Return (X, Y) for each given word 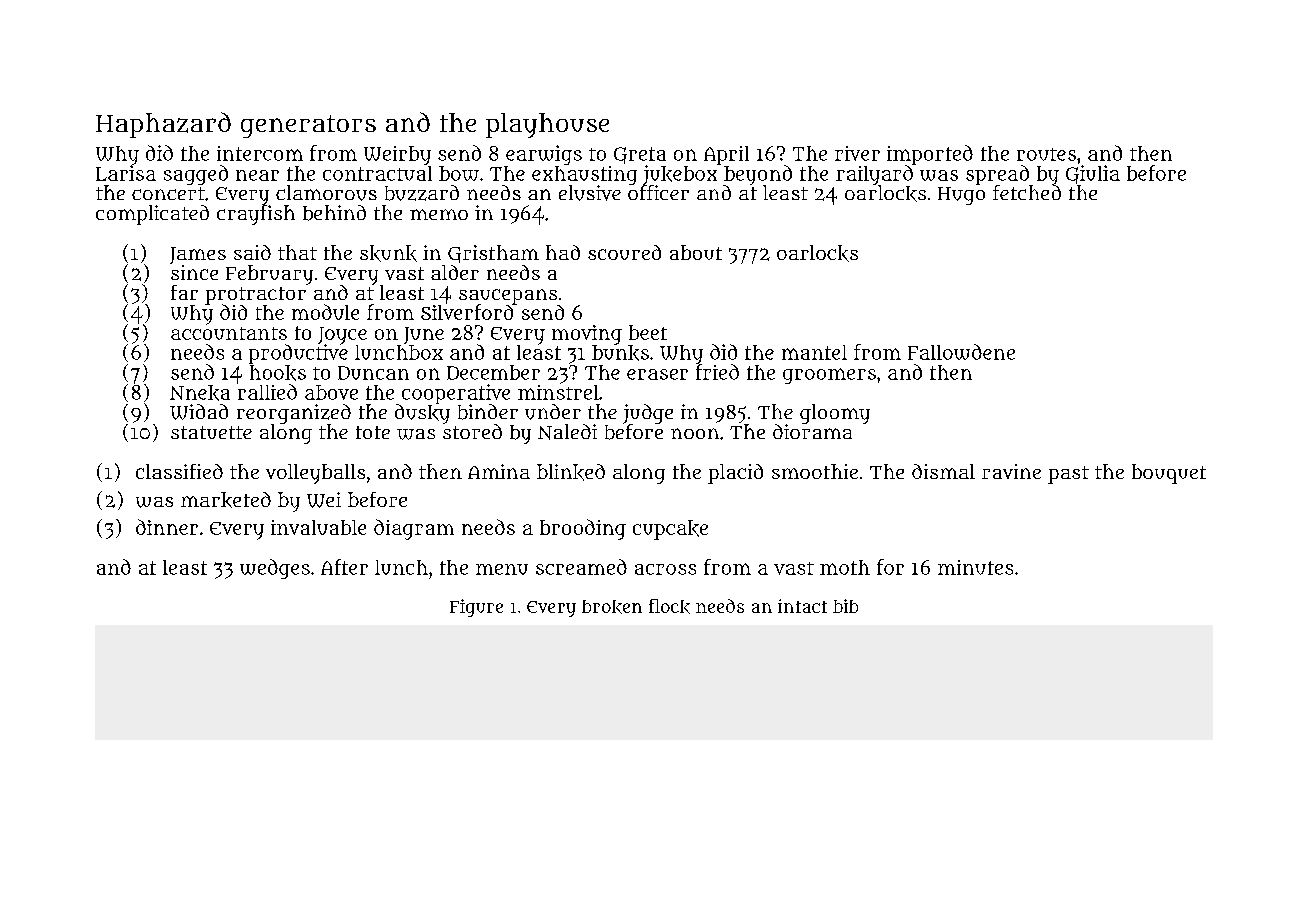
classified (179, 471)
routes (1046, 154)
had (563, 252)
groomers (829, 376)
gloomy (835, 414)
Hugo (961, 196)
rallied (267, 392)
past (1068, 475)
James (198, 255)
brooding (583, 529)
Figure (476, 608)
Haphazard (163, 125)
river (857, 153)
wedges (275, 569)
